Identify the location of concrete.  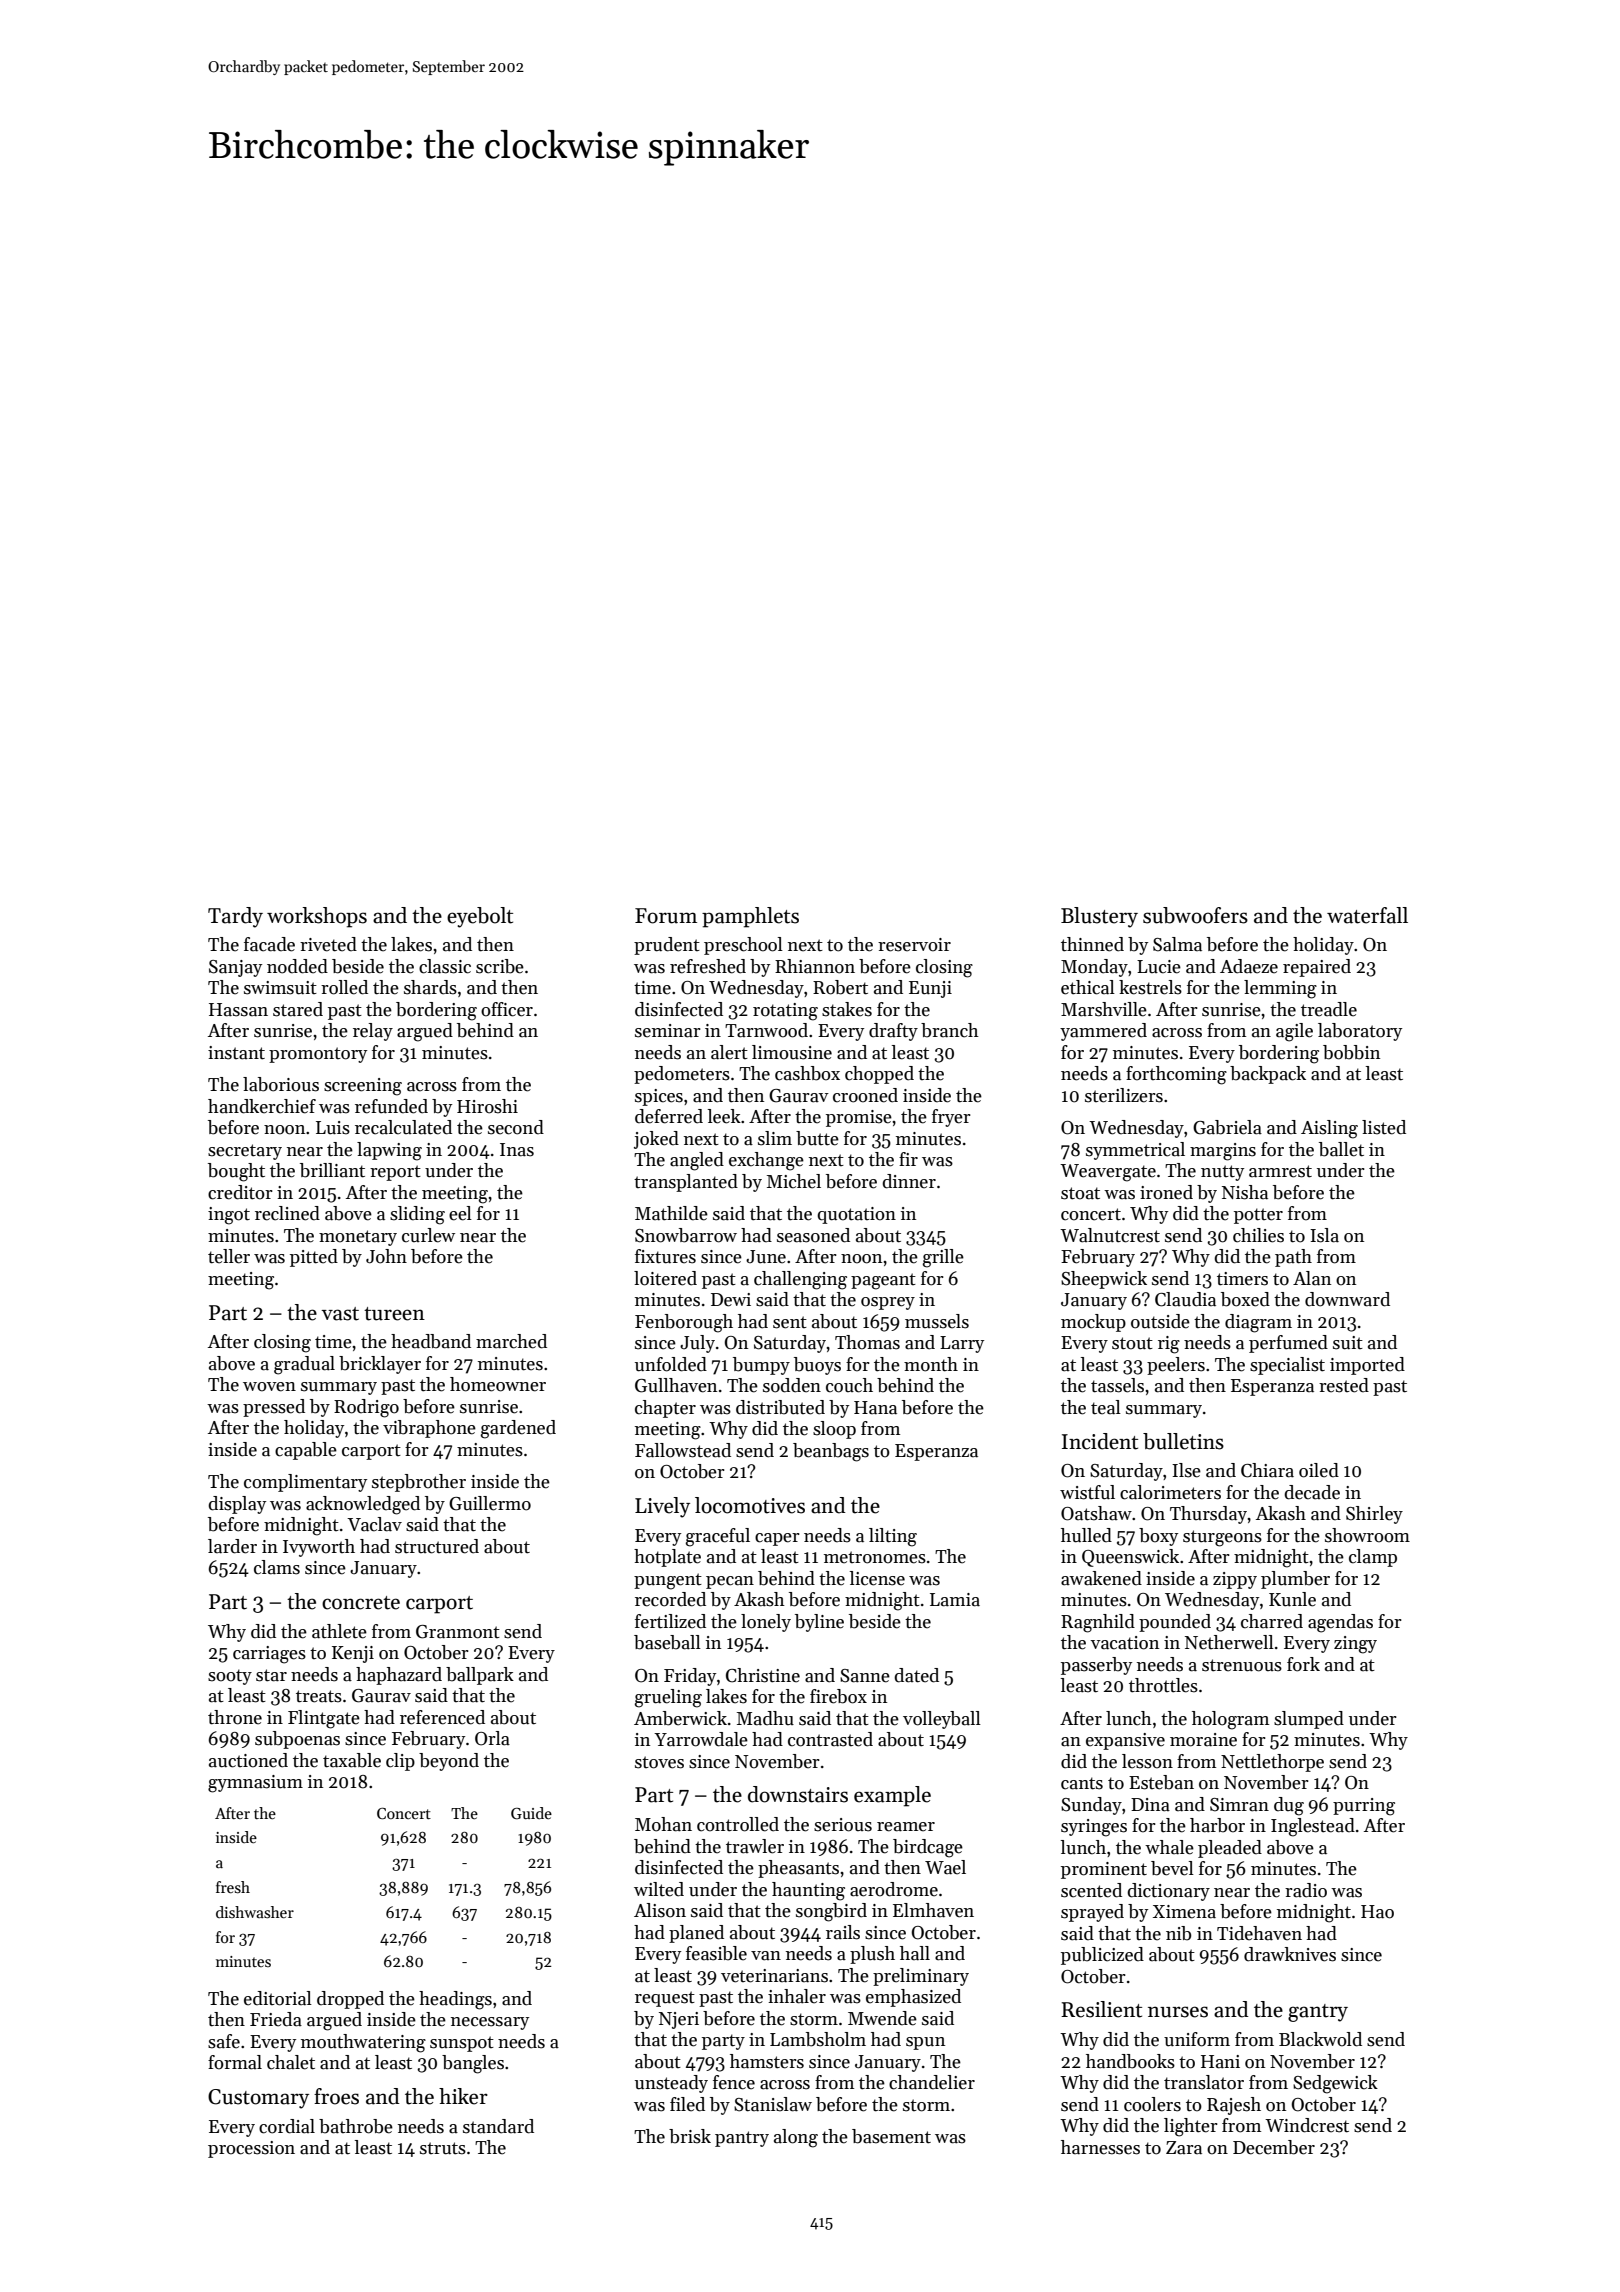
(361, 1603).
